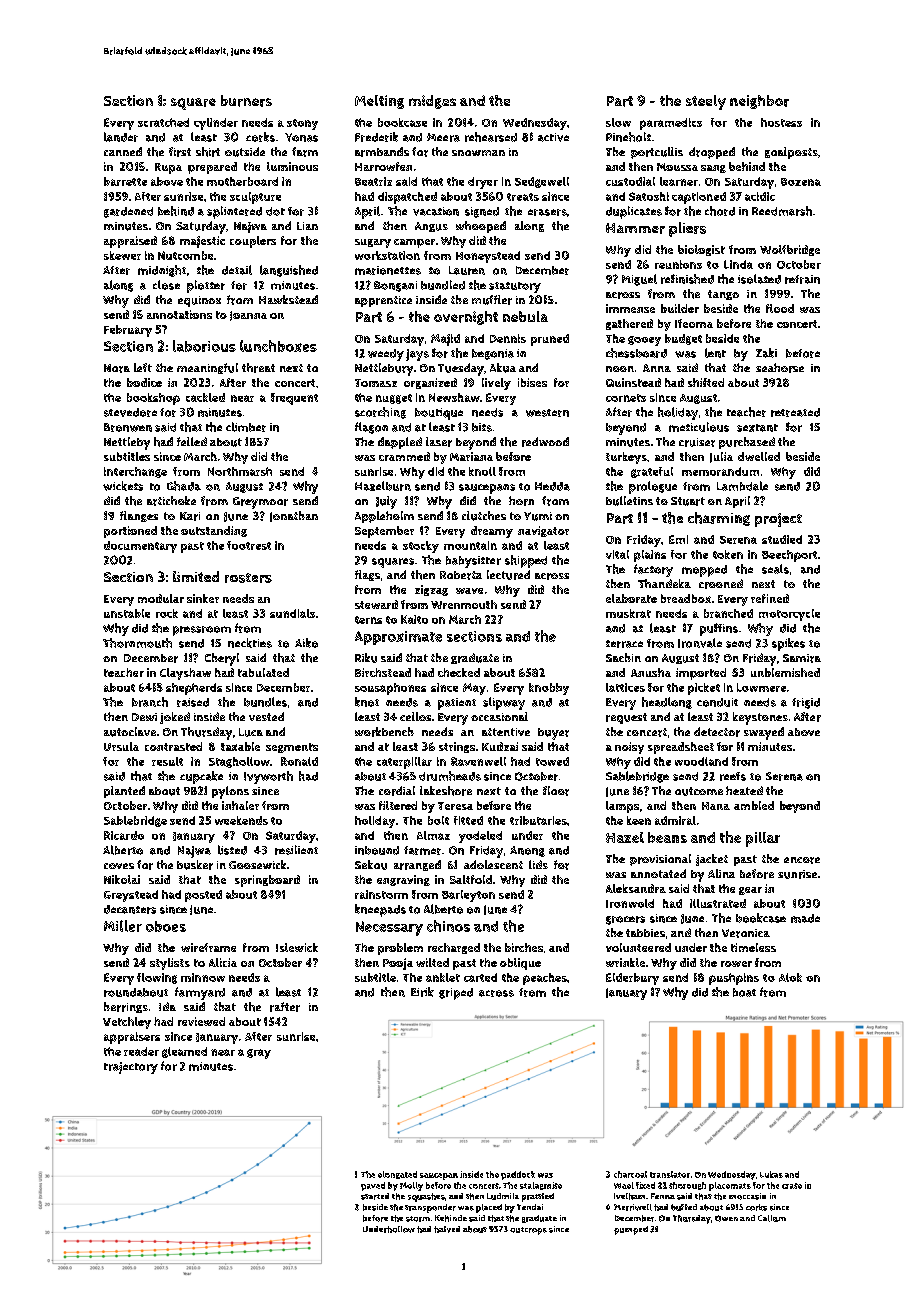 The height and width of the document is (1308, 924). I want to click on steely, so click(706, 102).
